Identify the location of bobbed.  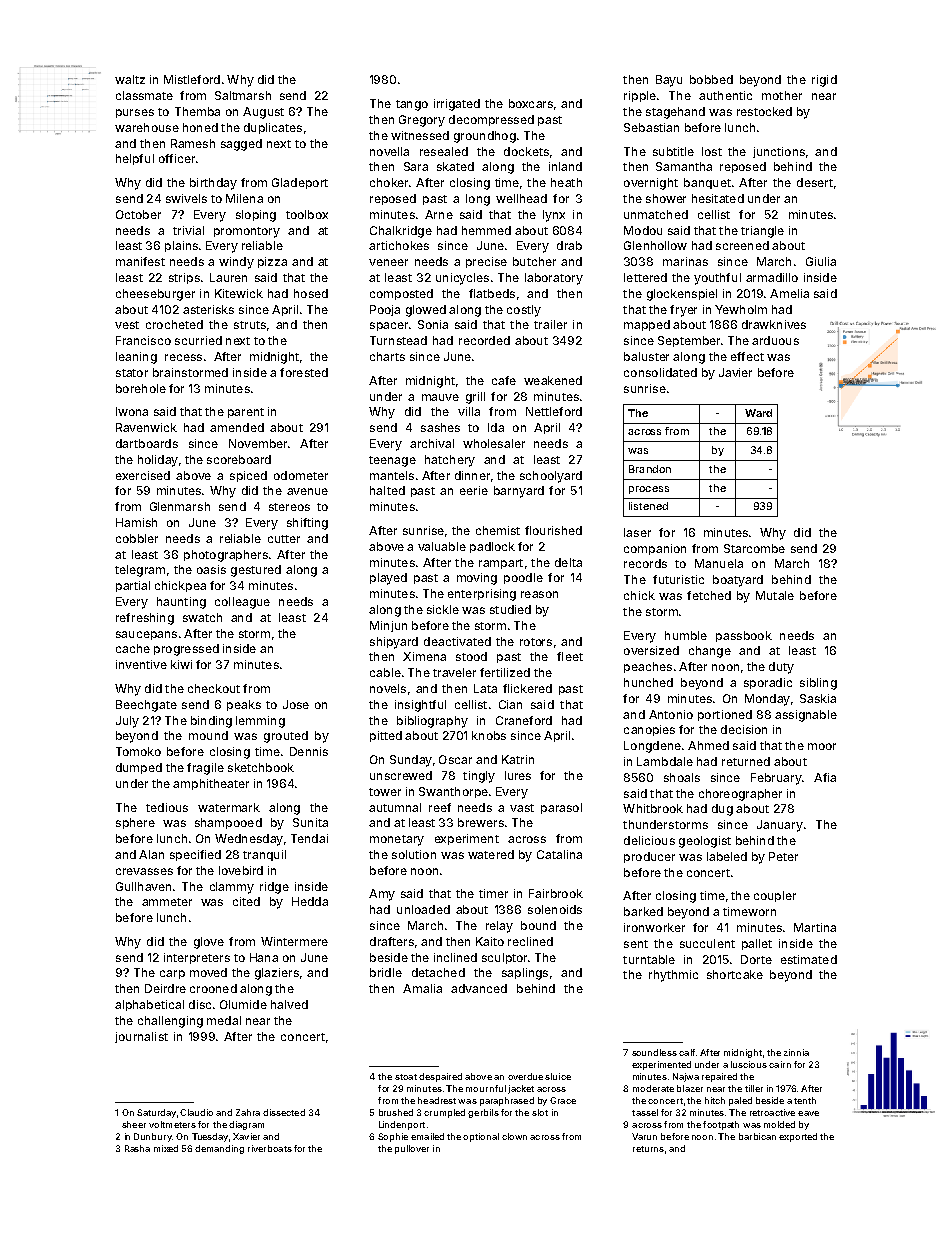
(711, 79).
